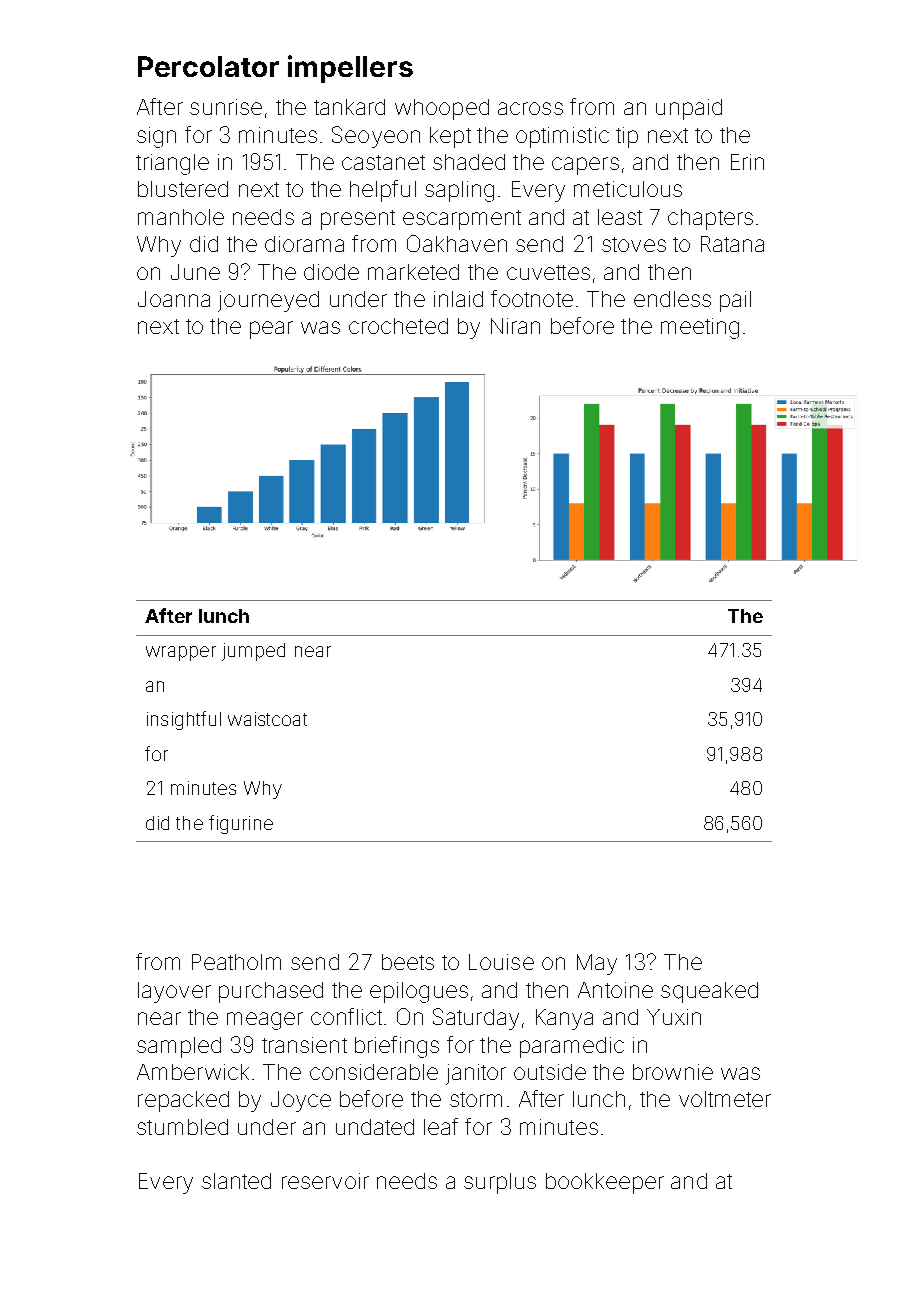 The height and width of the screenshot is (1316, 908). What do you see at coordinates (515, 326) in the screenshot?
I see `Niran` at bounding box center [515, 326].
